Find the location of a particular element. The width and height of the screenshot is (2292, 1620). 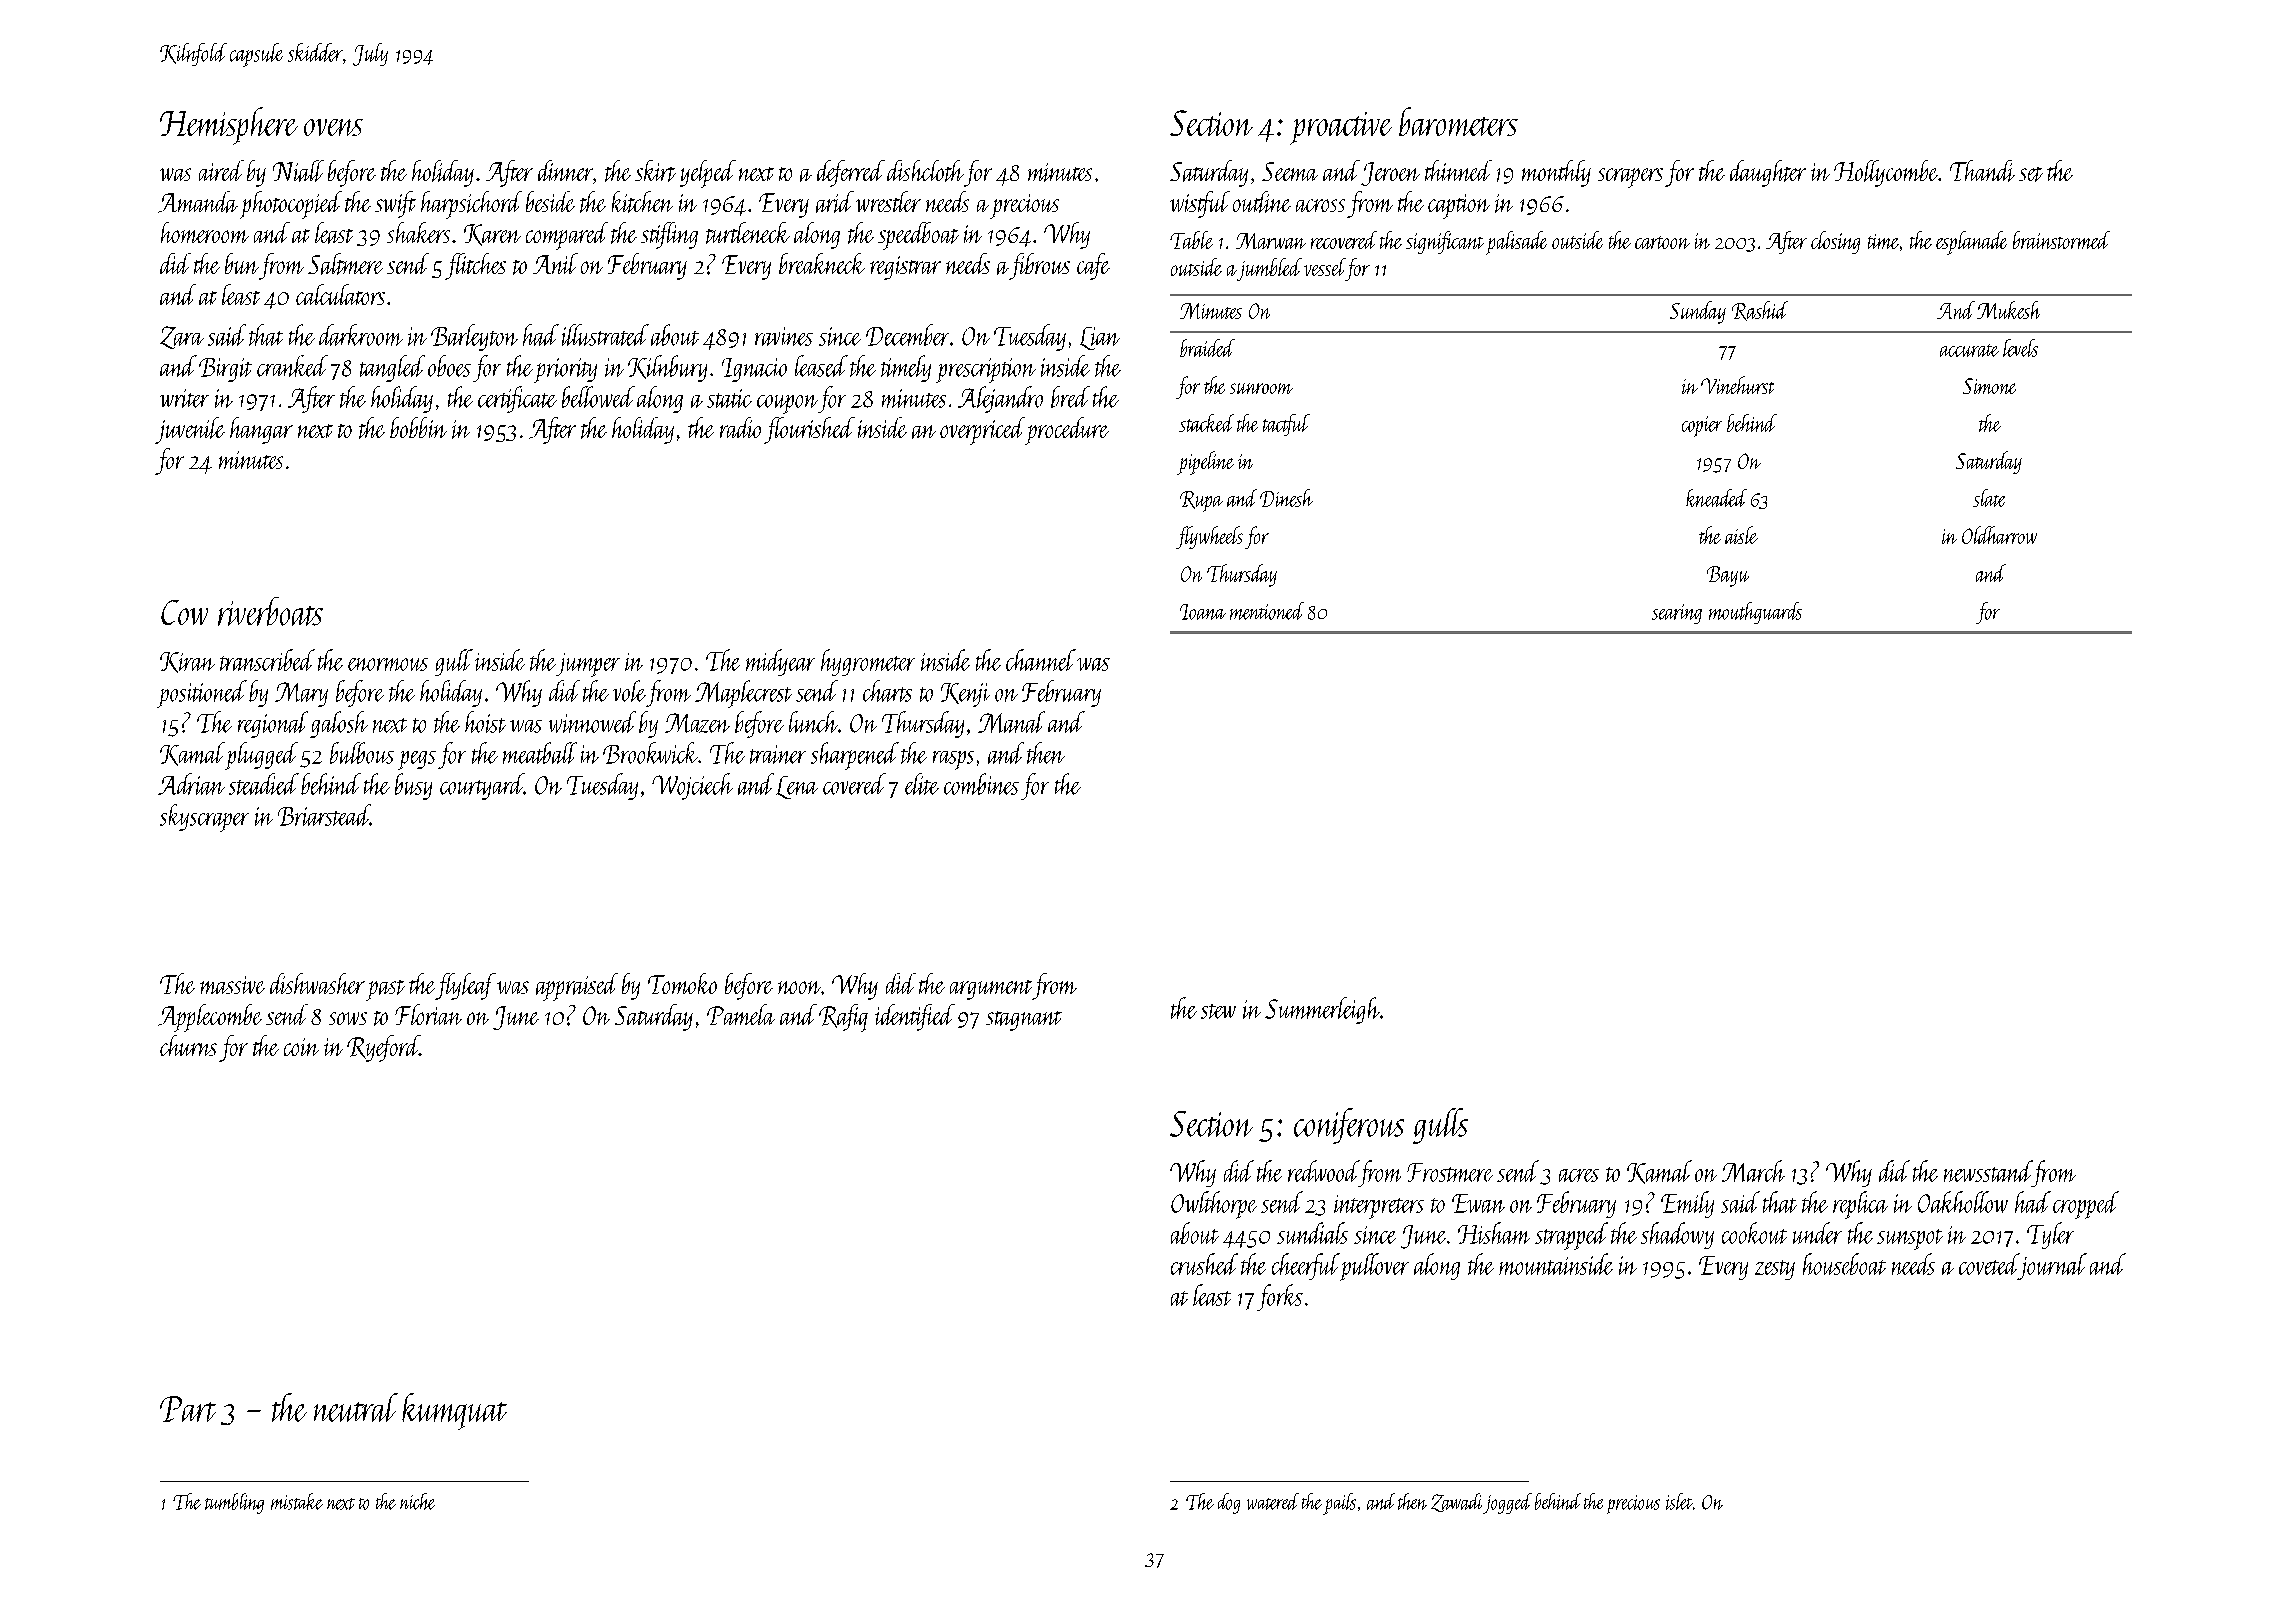

Dinesh is located at coordinates (1286, 498).
